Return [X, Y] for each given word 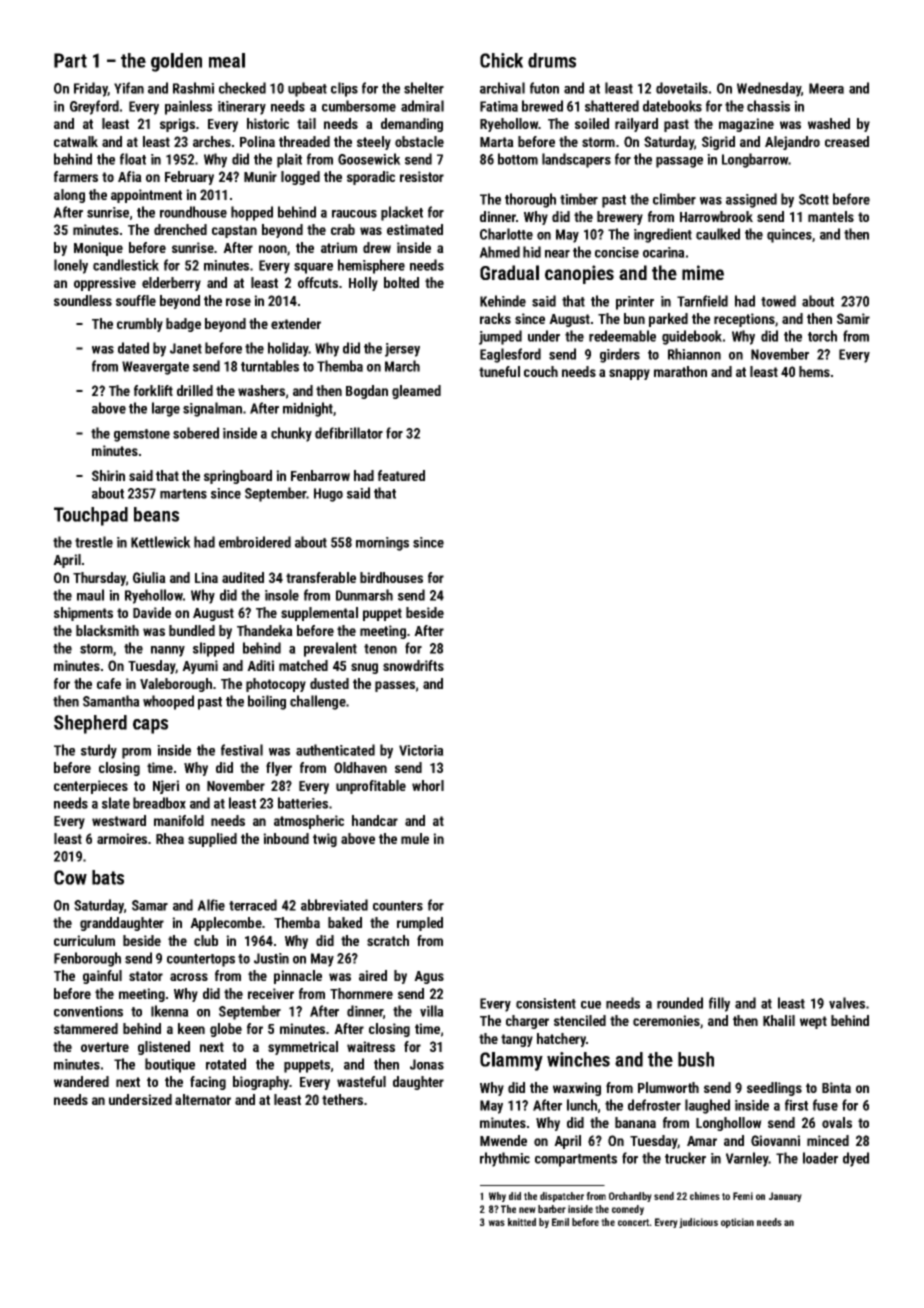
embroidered [255, 542]
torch [822, 336]
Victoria [421, 750]
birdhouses [391, 577]
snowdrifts [413, 665]
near [557, 254]
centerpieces [91, 787]
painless [188, 107]
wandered [81, 1081]
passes [395, 686]
